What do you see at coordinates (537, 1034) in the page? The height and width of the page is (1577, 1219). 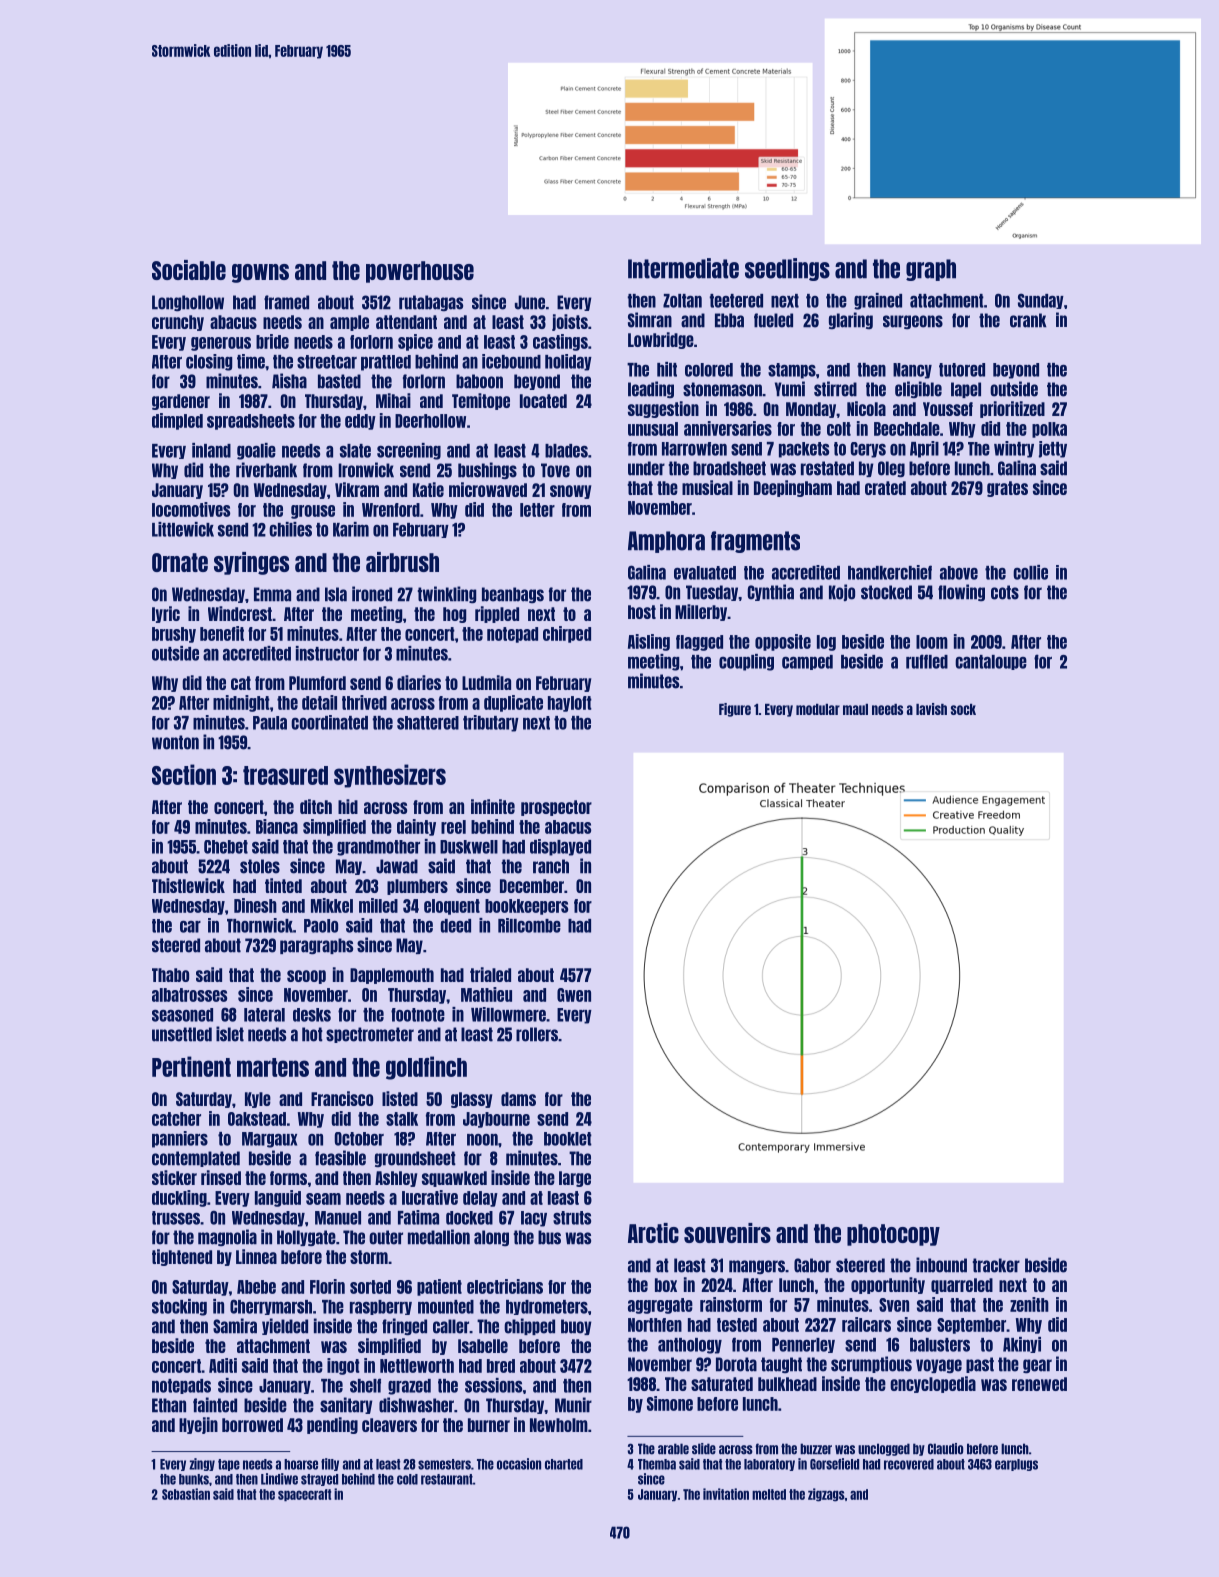 I see `rollers` at bounding box center [537, 1034].
